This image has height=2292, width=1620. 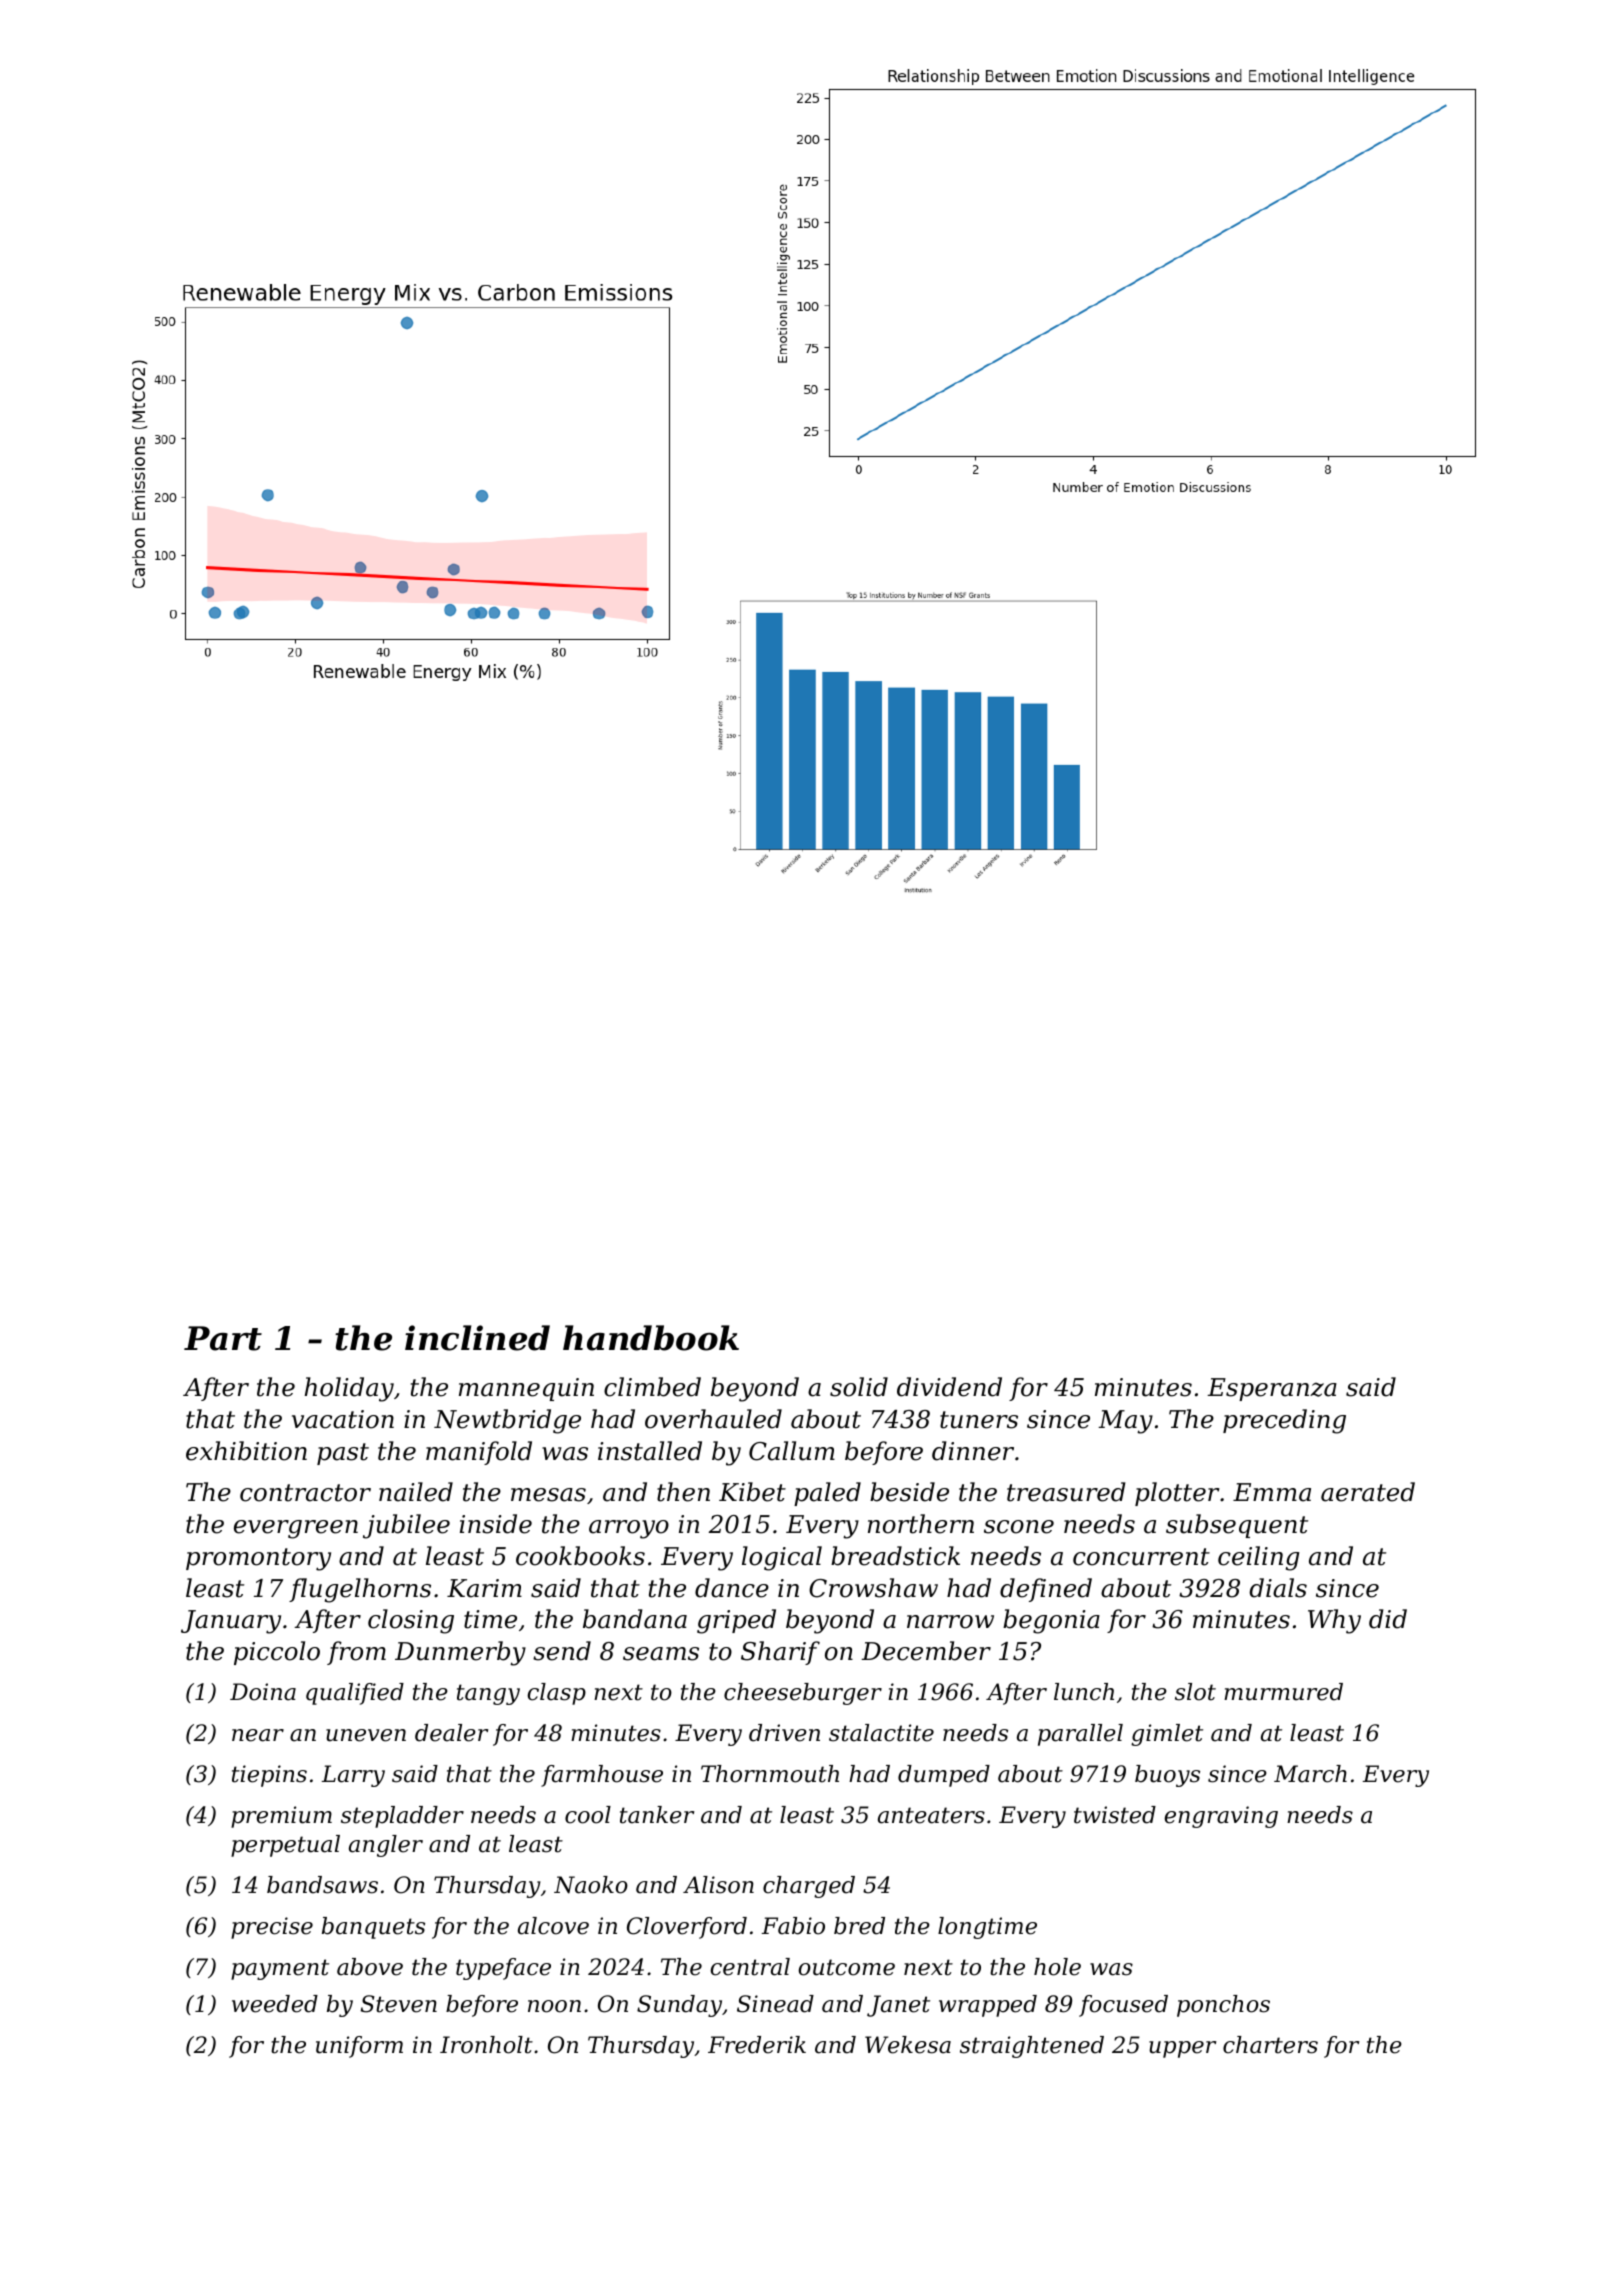 I want to click on dinner, so click(x=973, y=1451).
